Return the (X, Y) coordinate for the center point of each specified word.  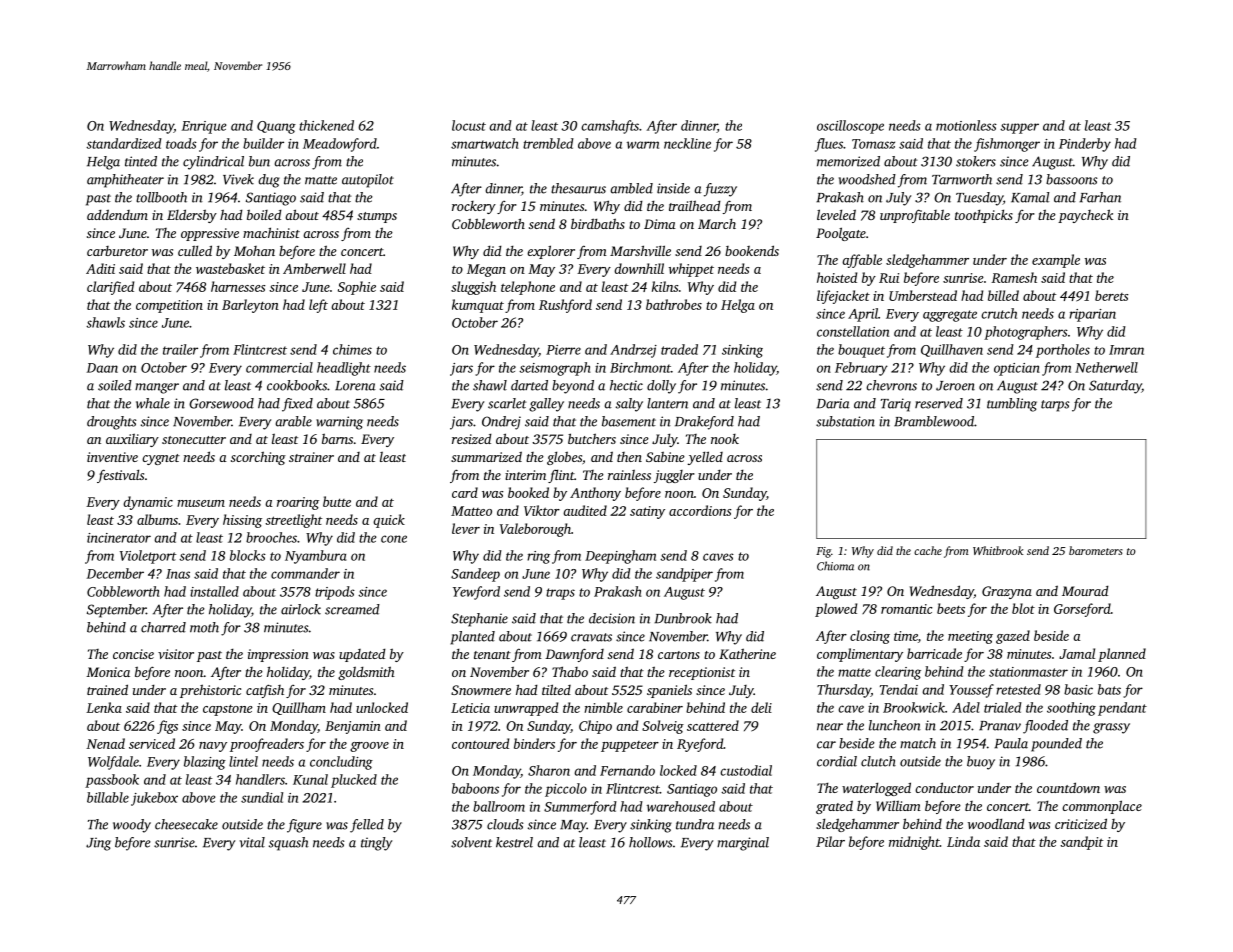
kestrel (514, 842)
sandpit (1082, 843)
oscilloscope (850, 127)
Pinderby (1085, 145)
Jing (98, 844)
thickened (326, 125)
